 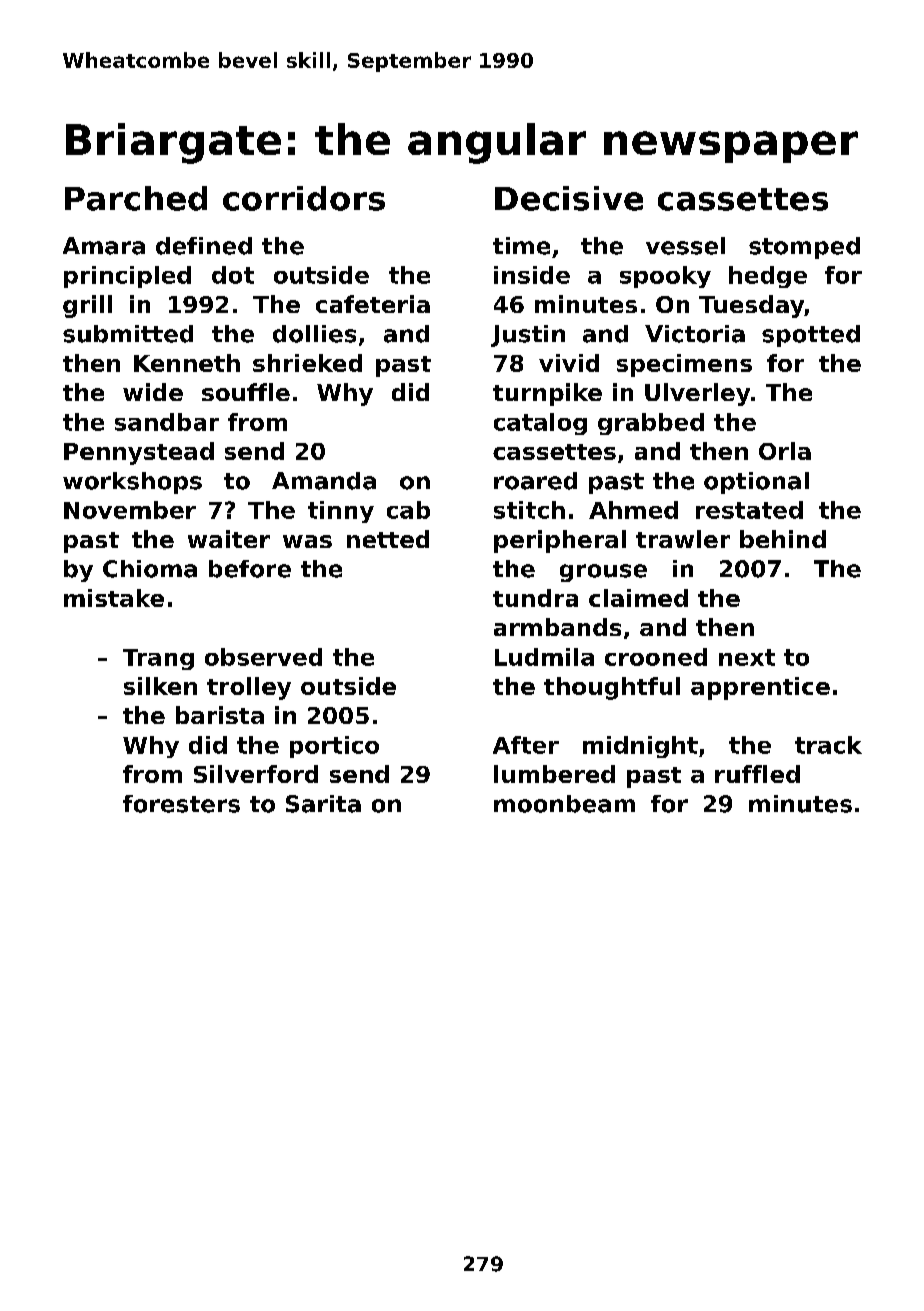 What do you see at coordinates (783, 539) in the screenshot?
I see `behind` at bounding box center [783, 539].
